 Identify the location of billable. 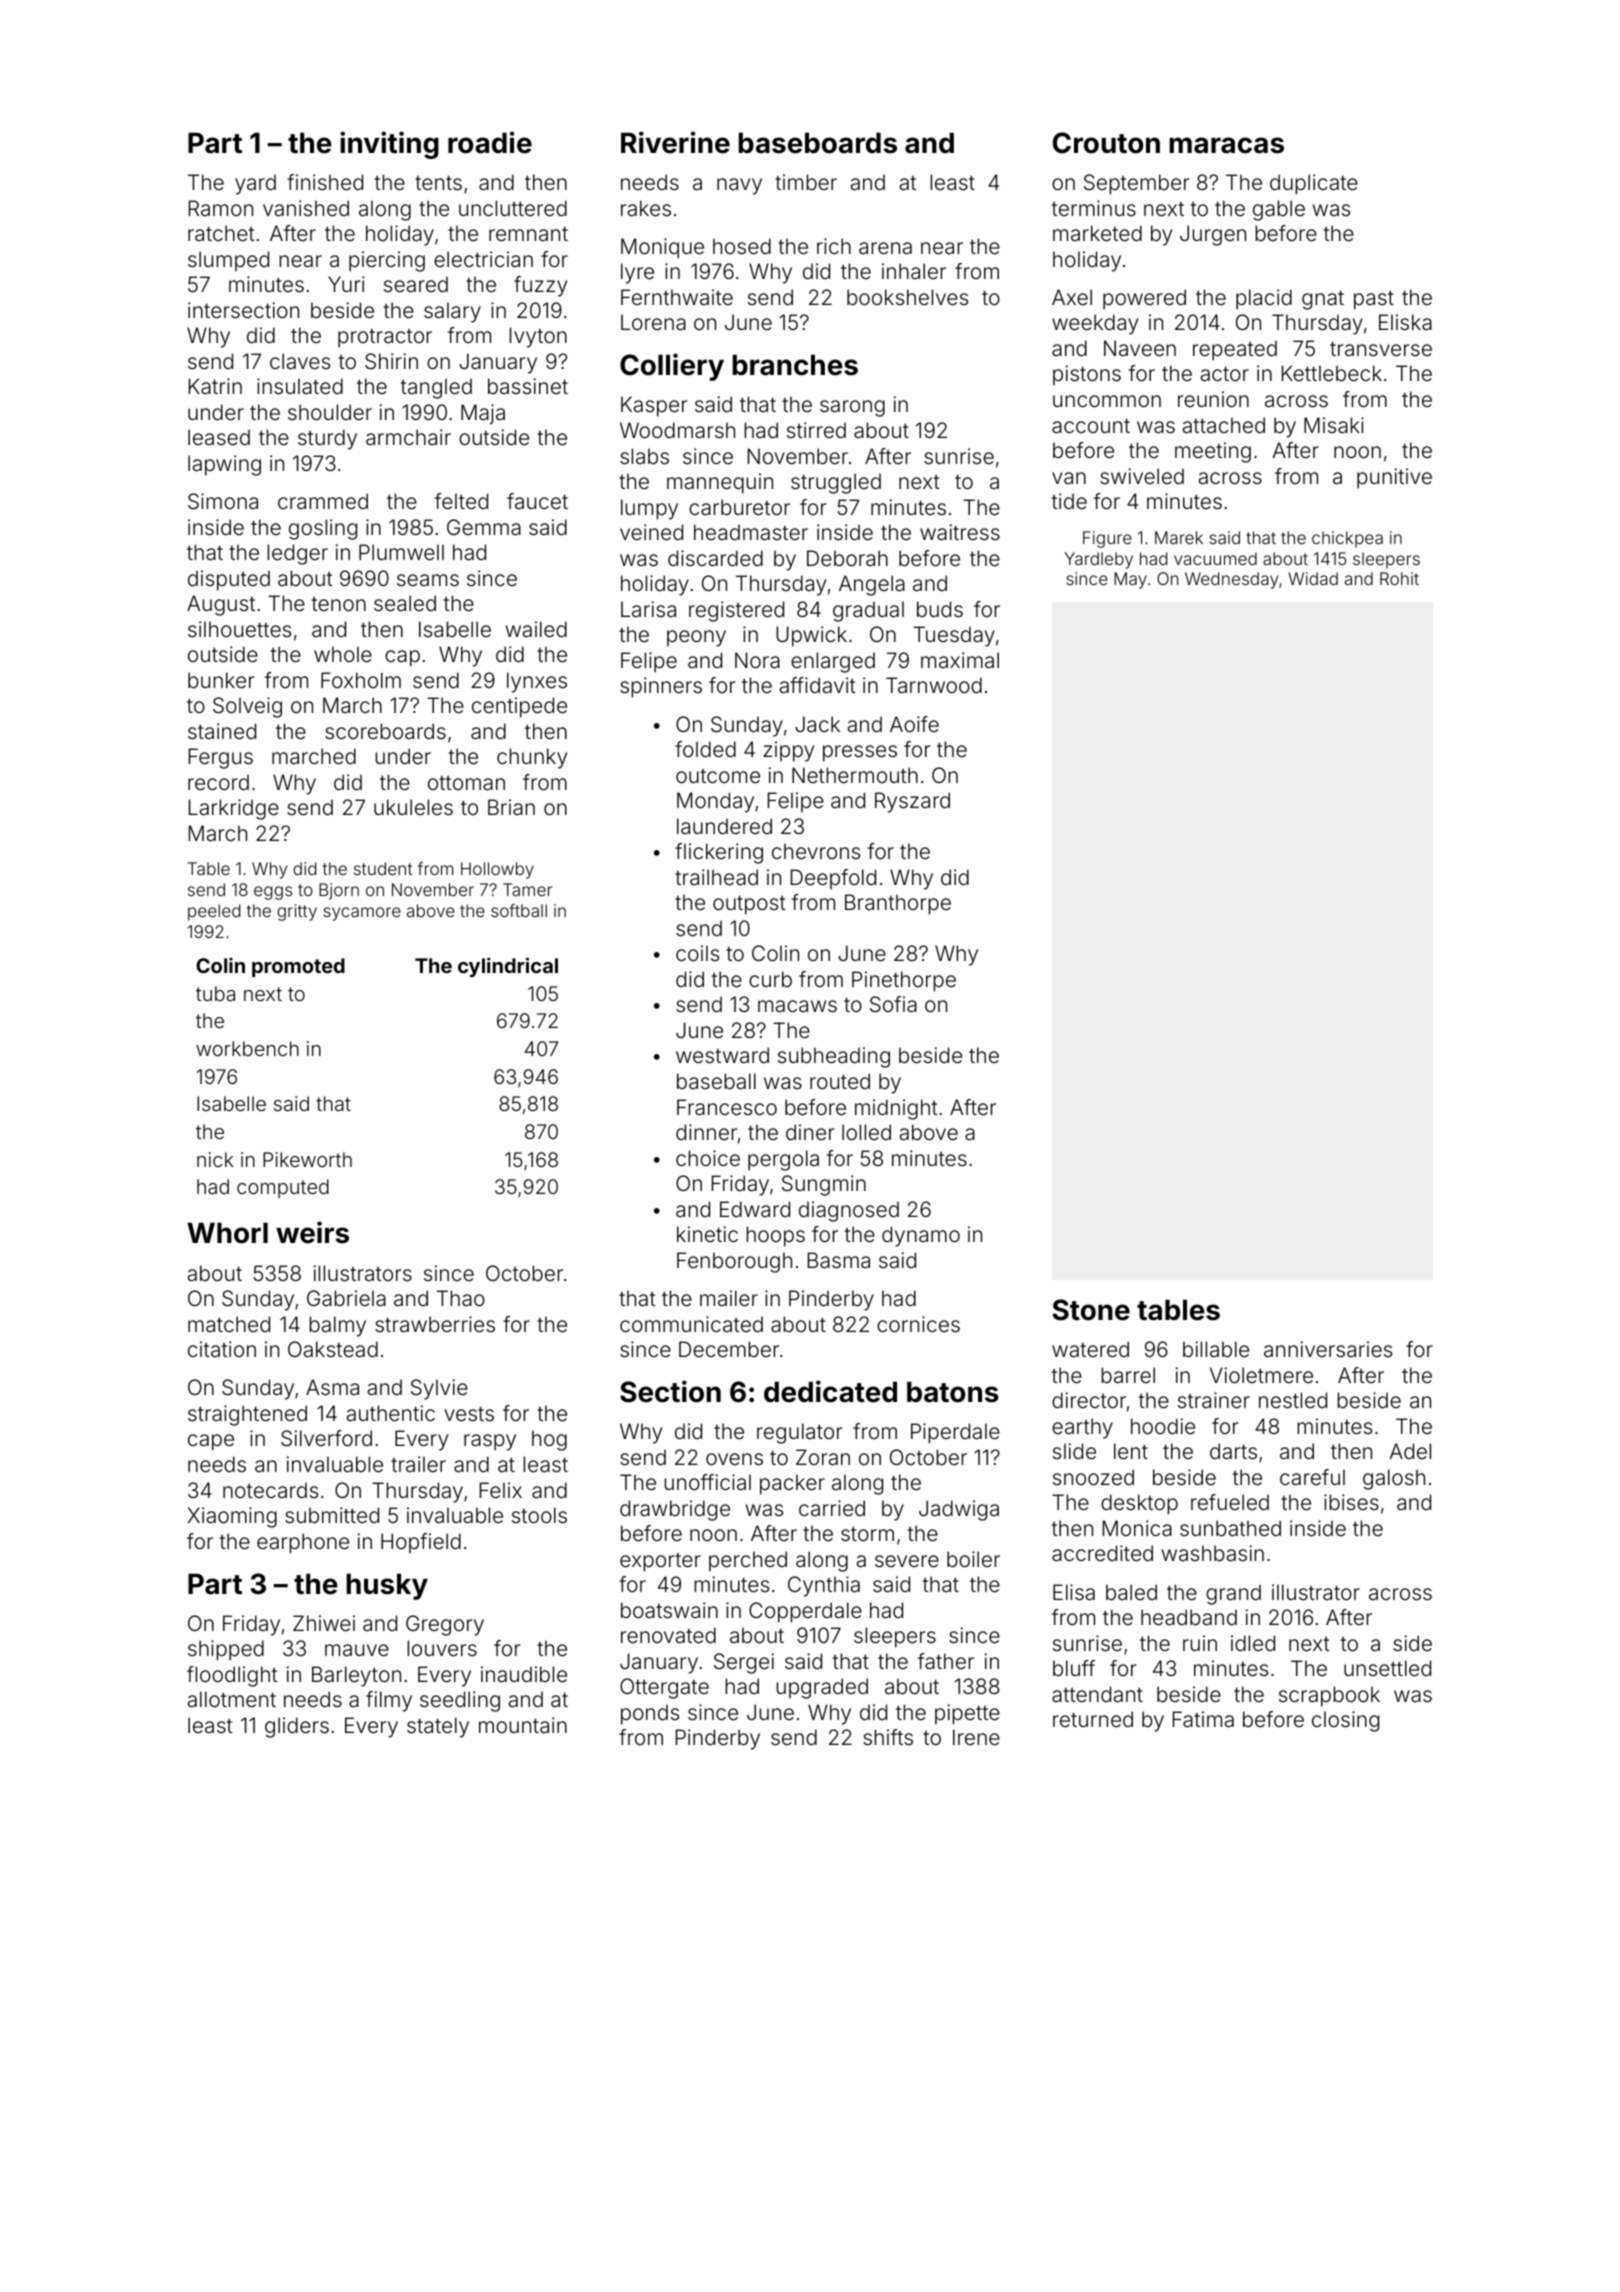
(1216, 1349).
